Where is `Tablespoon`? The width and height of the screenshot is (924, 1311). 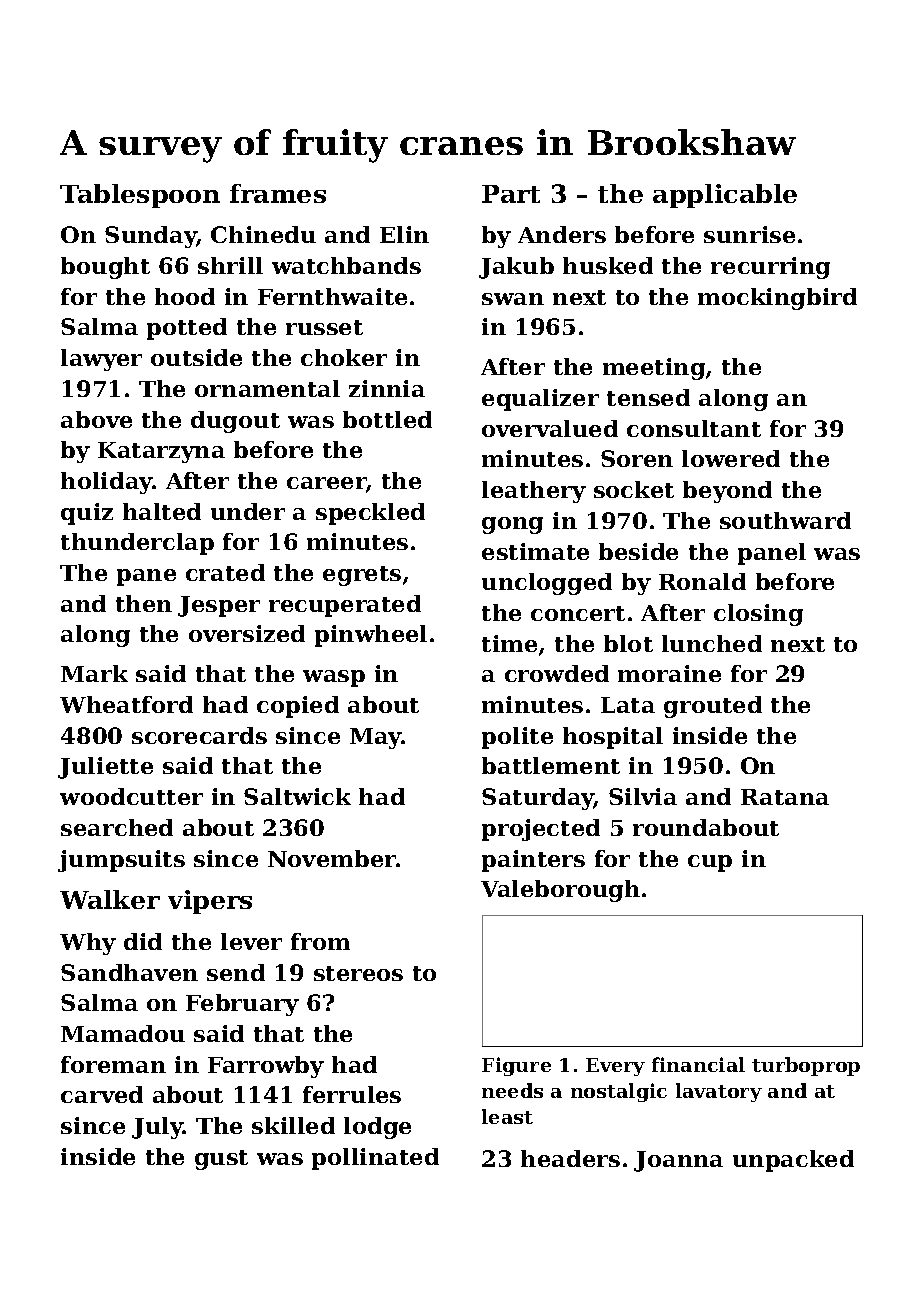 Tablespoon is located at coordinates (140, 196).
